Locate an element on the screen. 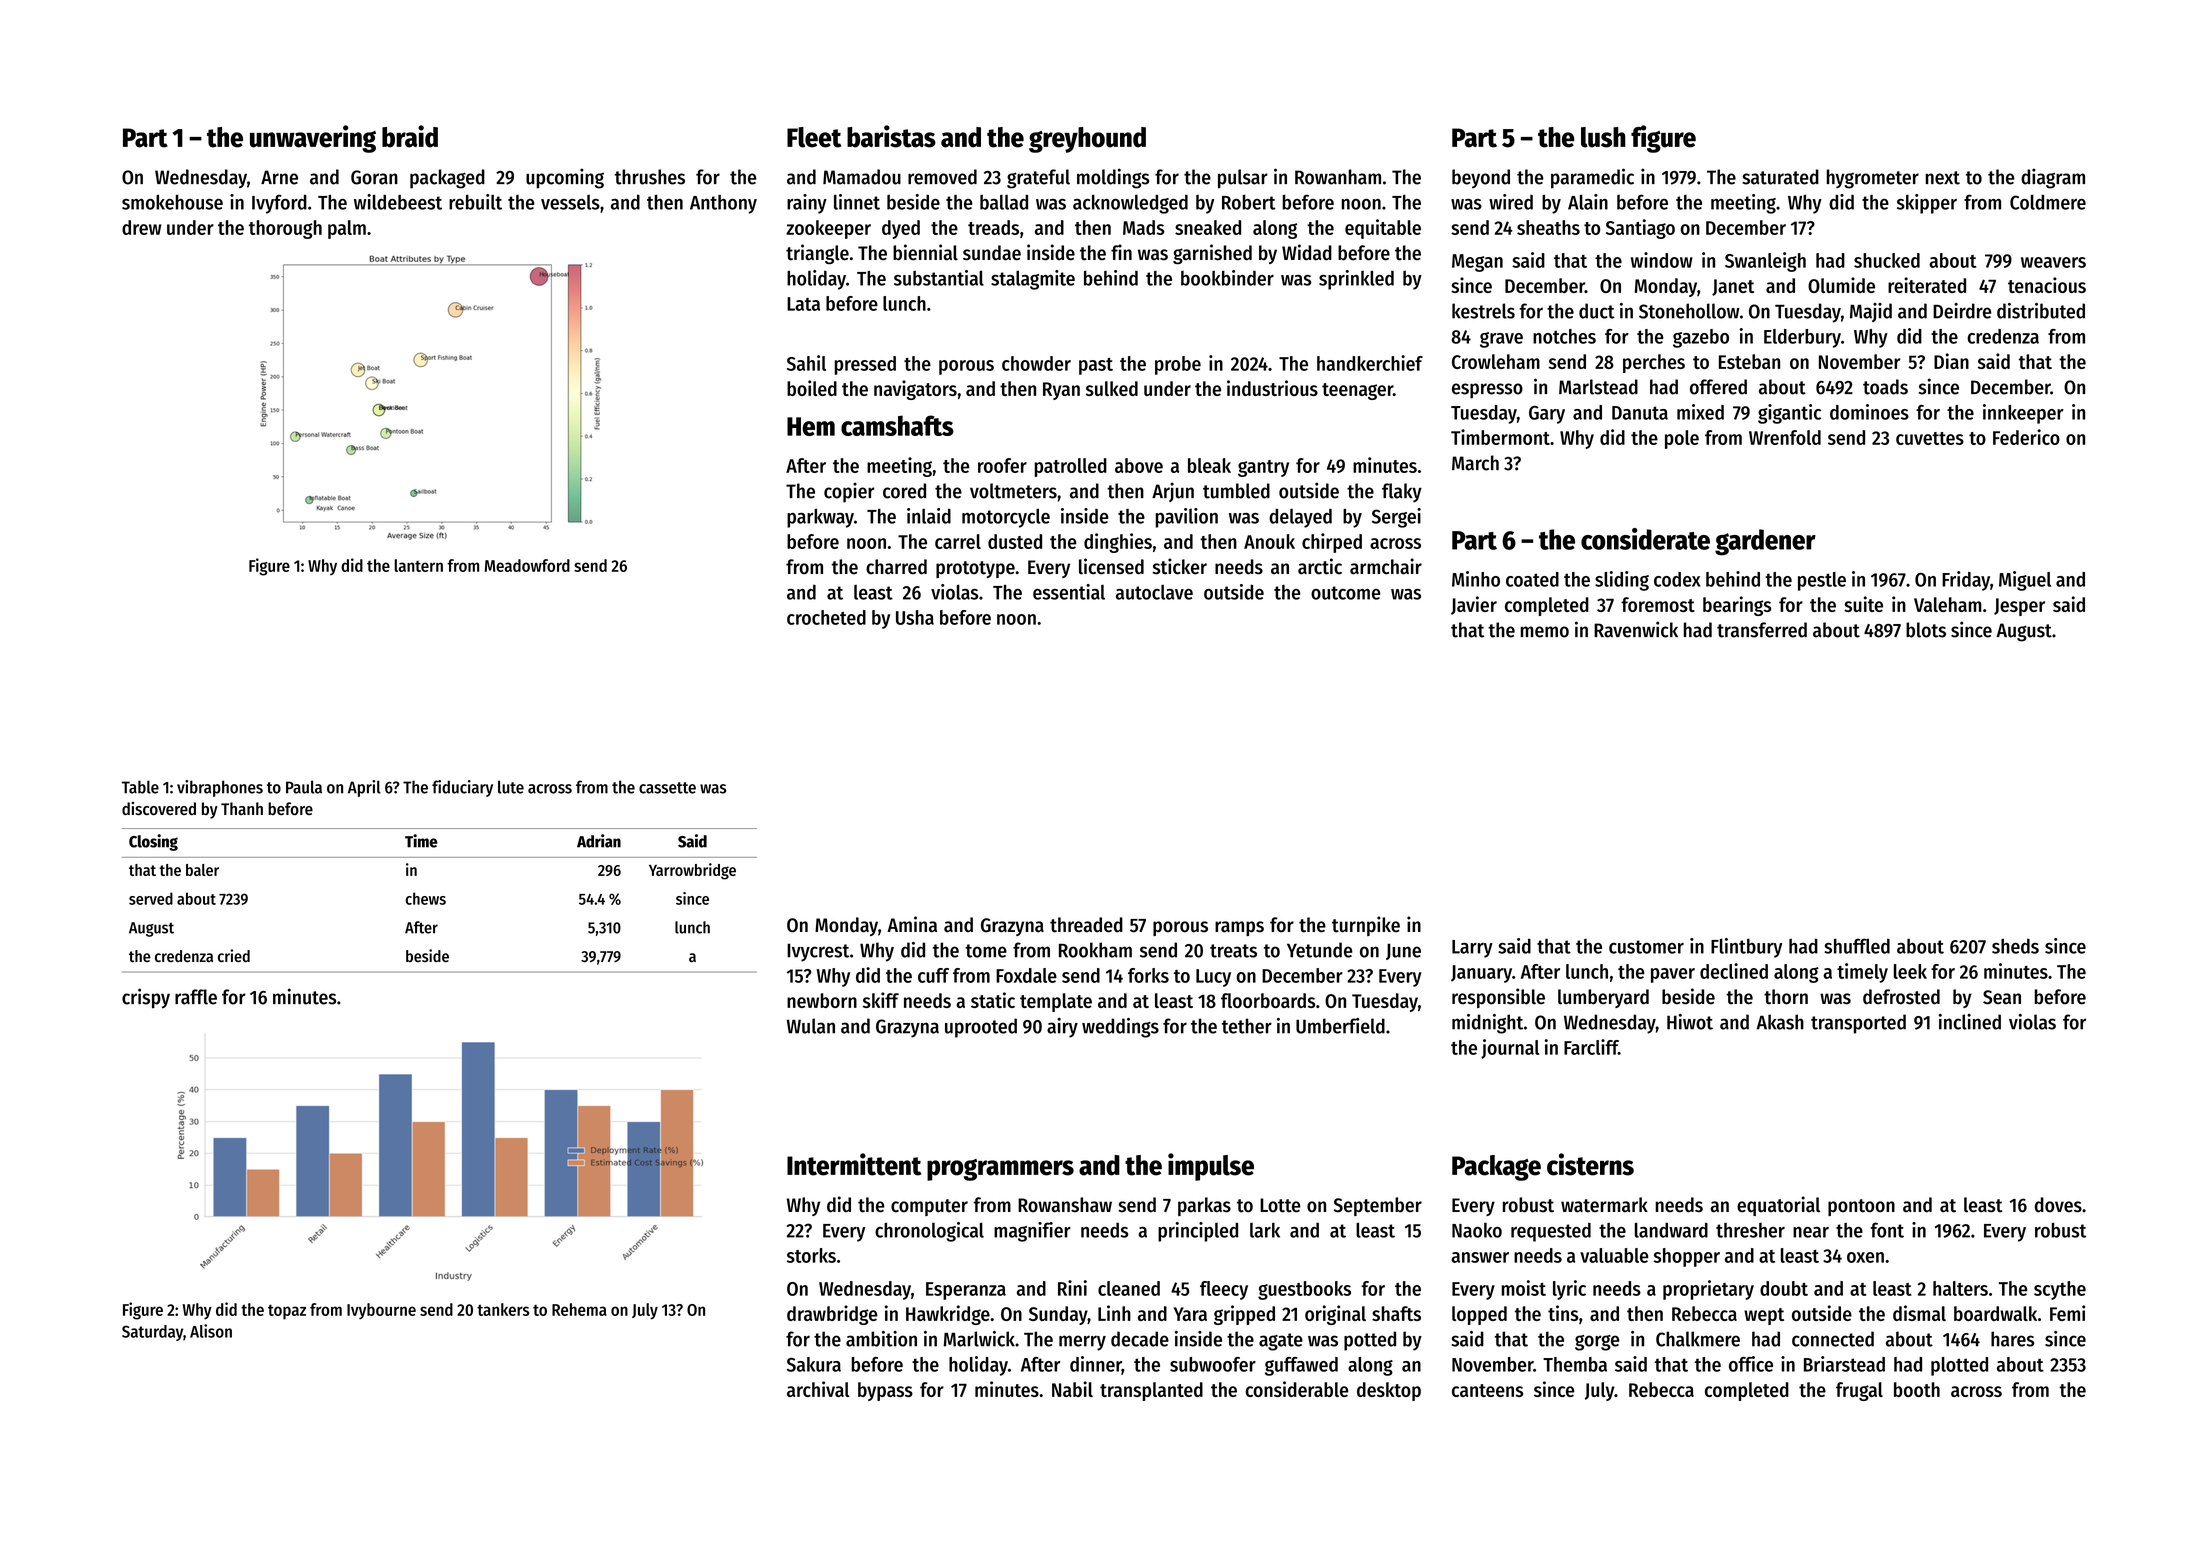 The height and width of the screenshot is (1561, 2208). discovered is located at coordinates (159, 809).
